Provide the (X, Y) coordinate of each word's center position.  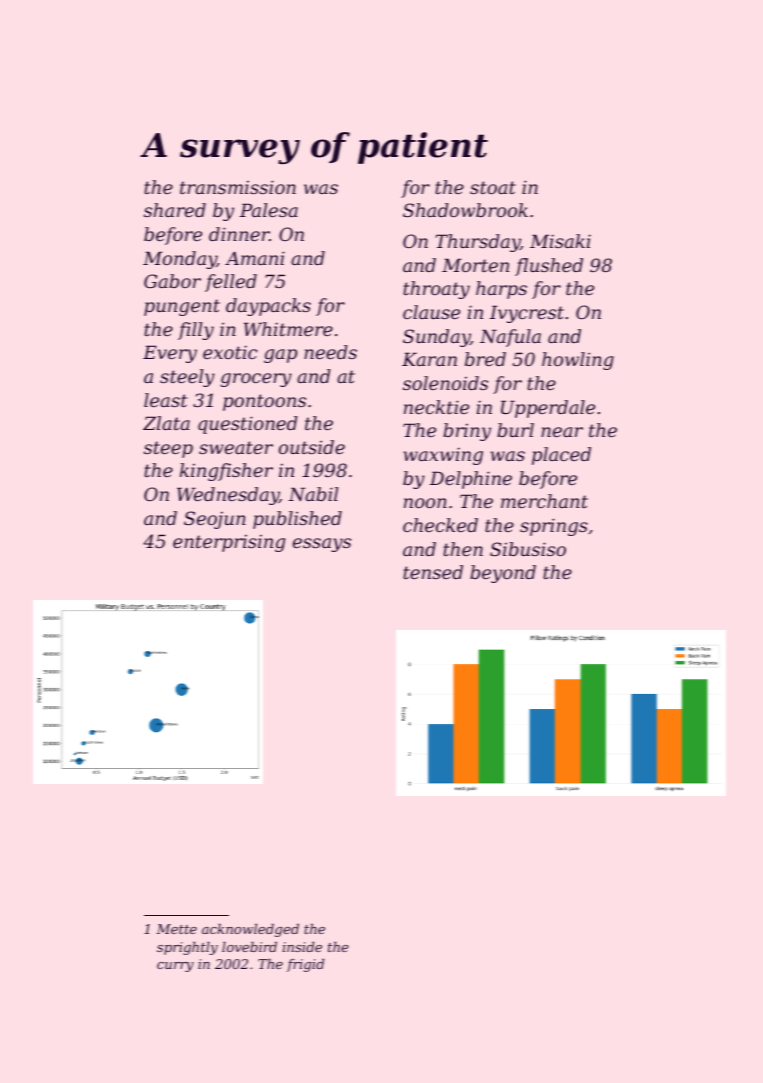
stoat (493, 187)
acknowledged (250, 930)
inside (302, 947)
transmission (238, 187)
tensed (433, 572)
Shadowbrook (465, 210)
